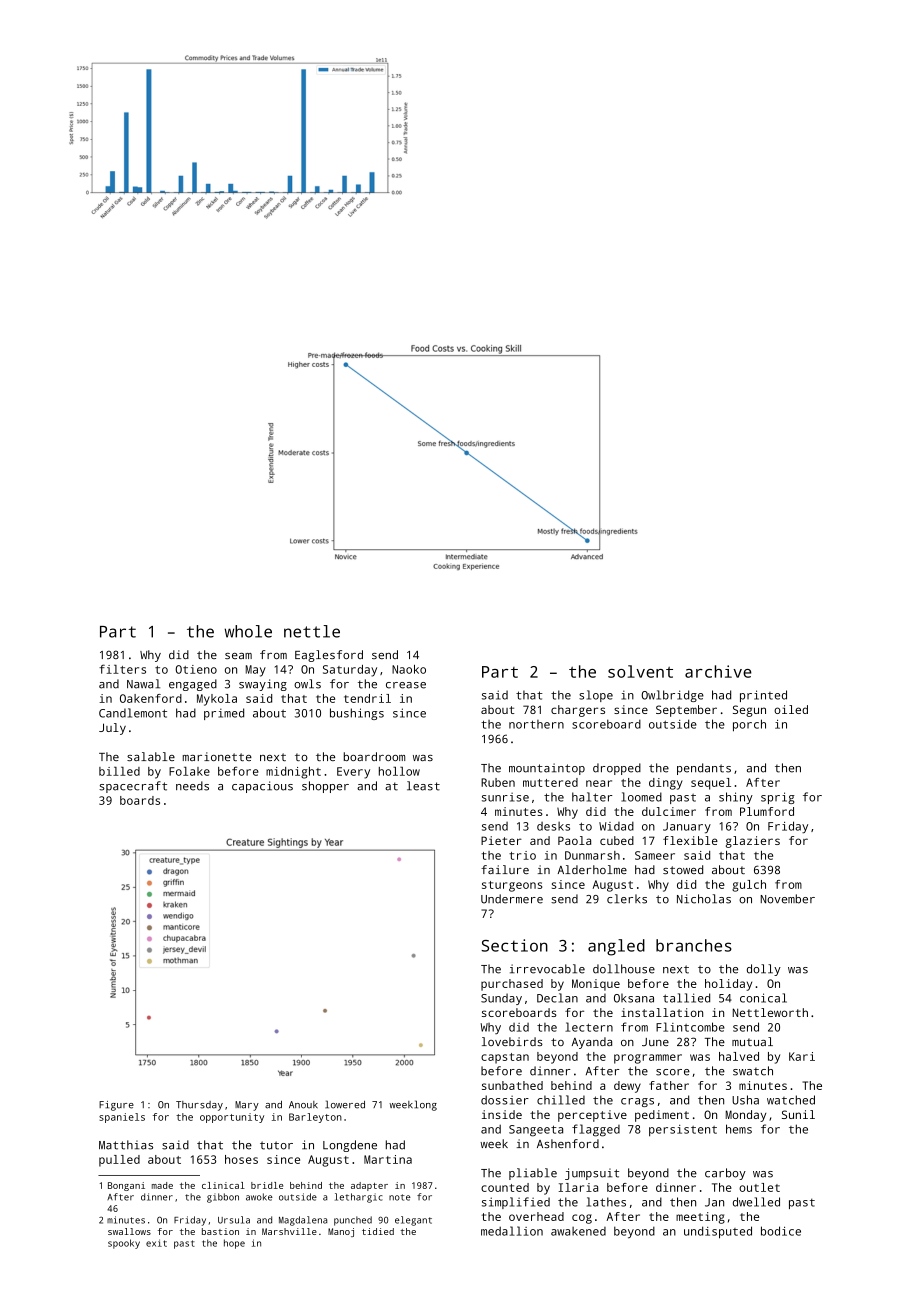 This screenshot has height=1308, width=924. I want to click on Anouk, so click(303, 1105).
